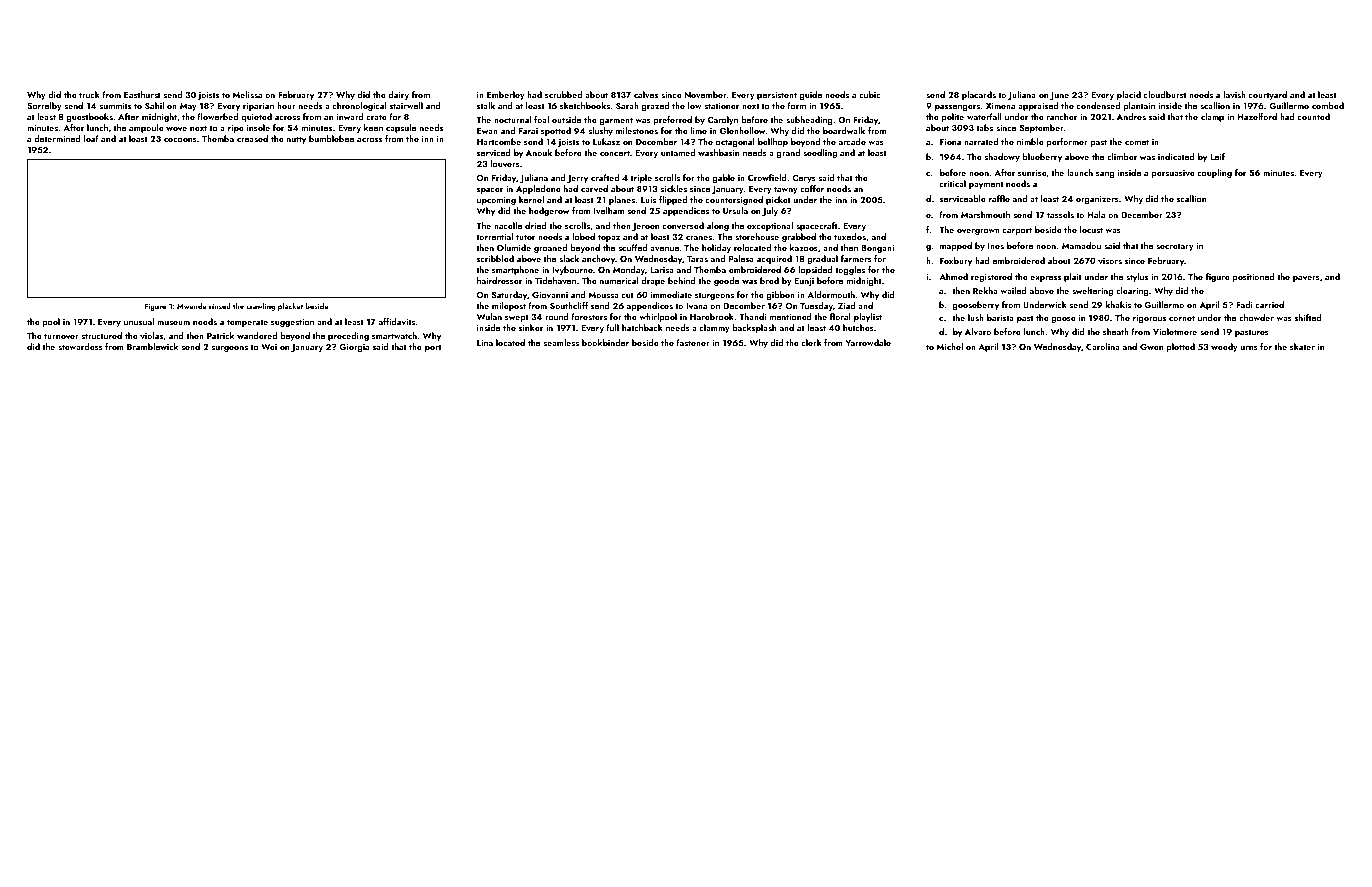  I want to click on Foxbury, so click(956, 261).
